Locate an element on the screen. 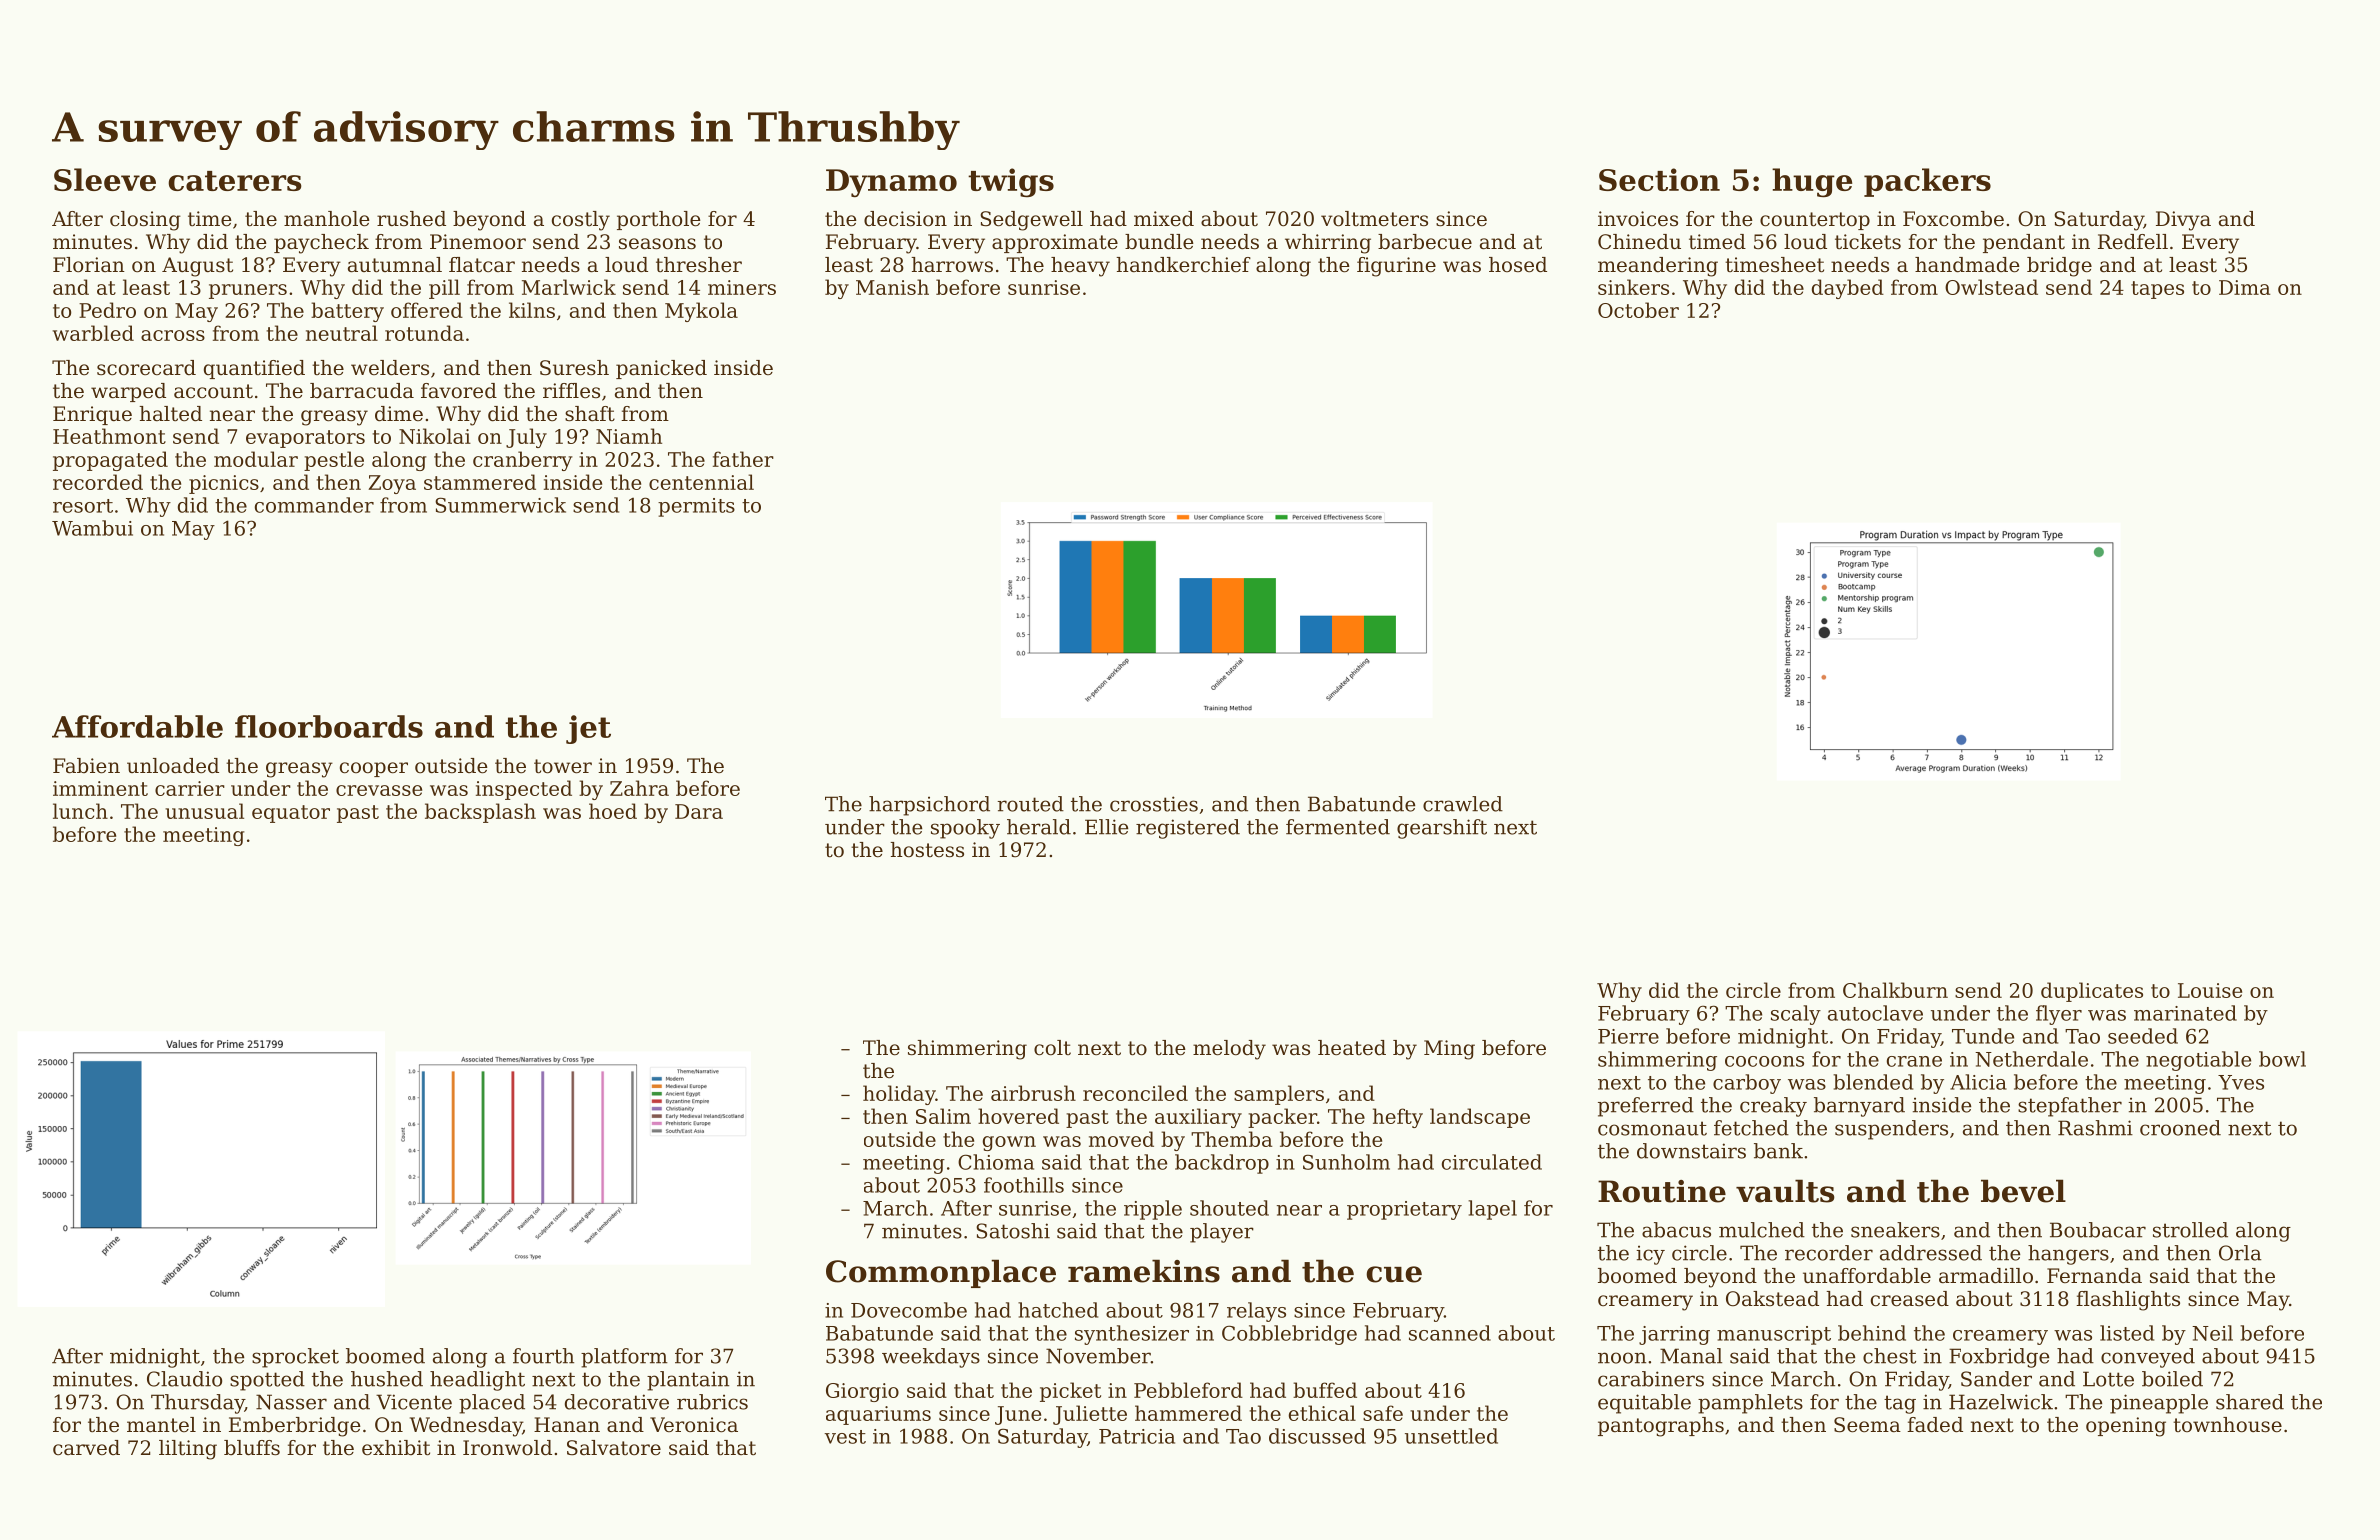 The image size is (2380, 1540). jet is located at coordinates (588, 729).
